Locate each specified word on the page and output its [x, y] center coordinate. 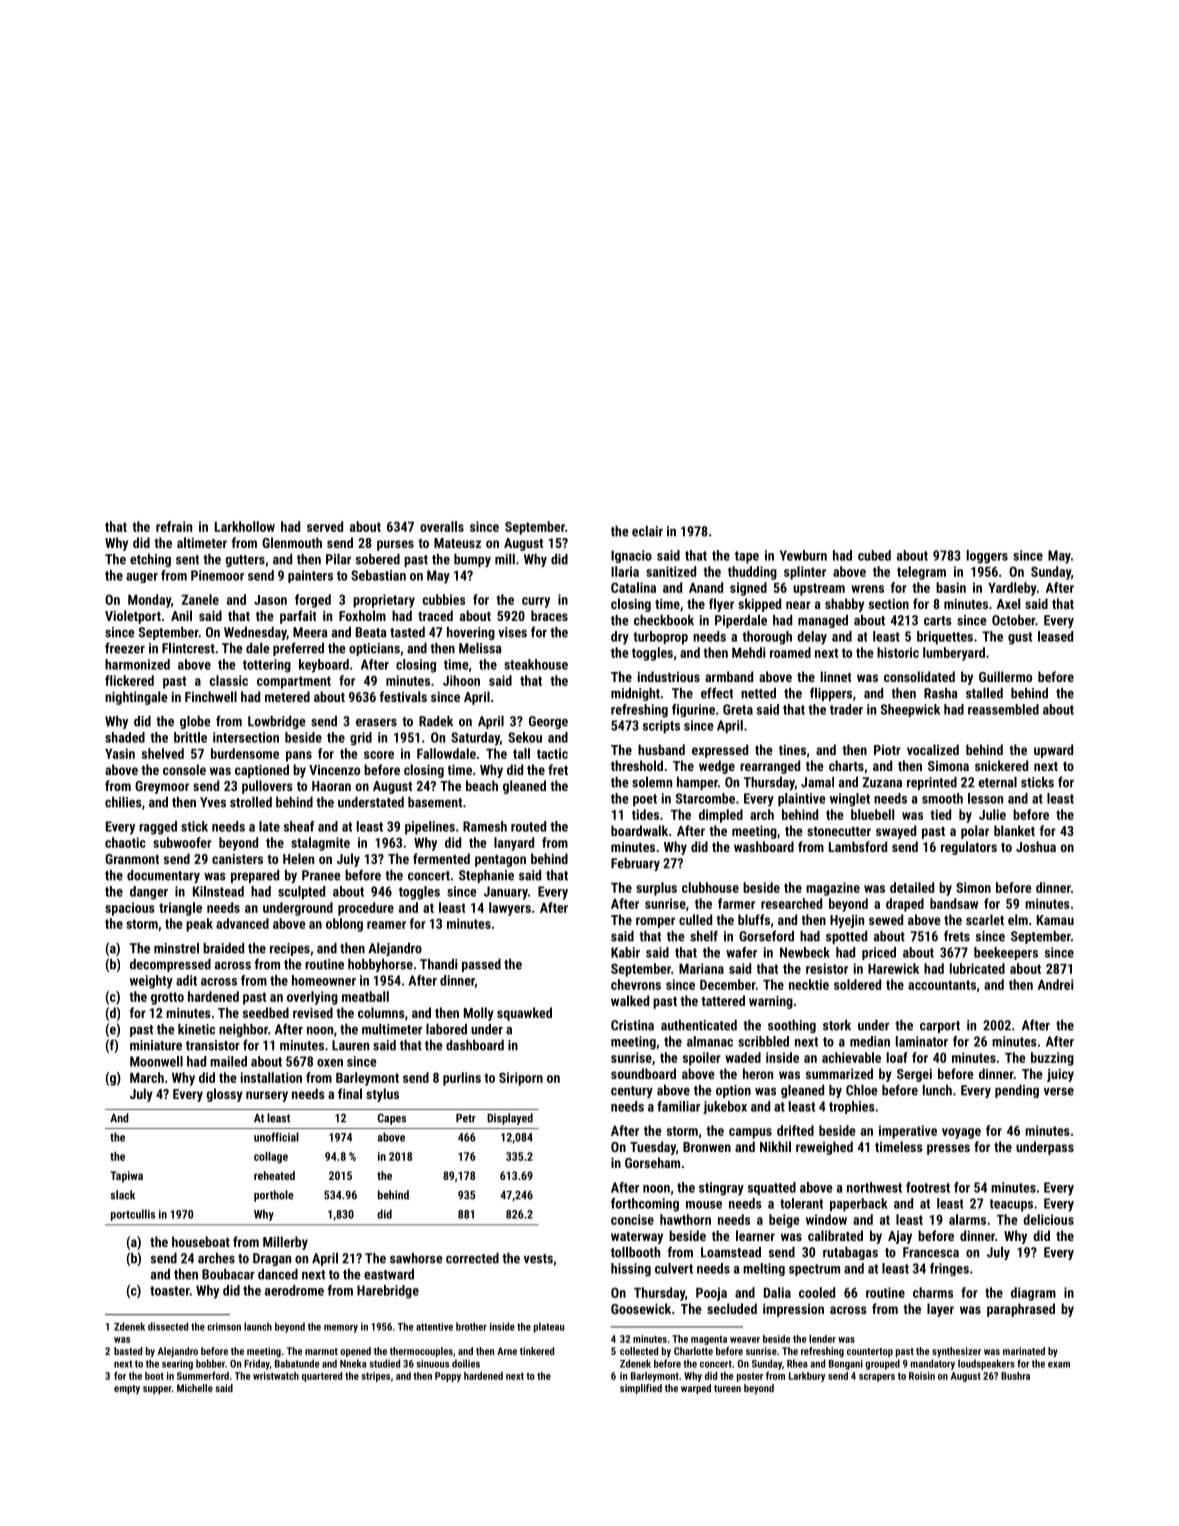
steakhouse [536, 664]
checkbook [664, 620]
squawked [524, 1014]
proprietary [384, 601]
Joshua [1036, 846]
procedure [366, 909]
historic [898, 652]
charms [933, 1292]
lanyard [514, 844]
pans [299, 756]
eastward [389, 1274]
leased [1055, 636]
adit [186, 980]
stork [837, 1025]
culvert [674, 1268]
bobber [210, 1363]
